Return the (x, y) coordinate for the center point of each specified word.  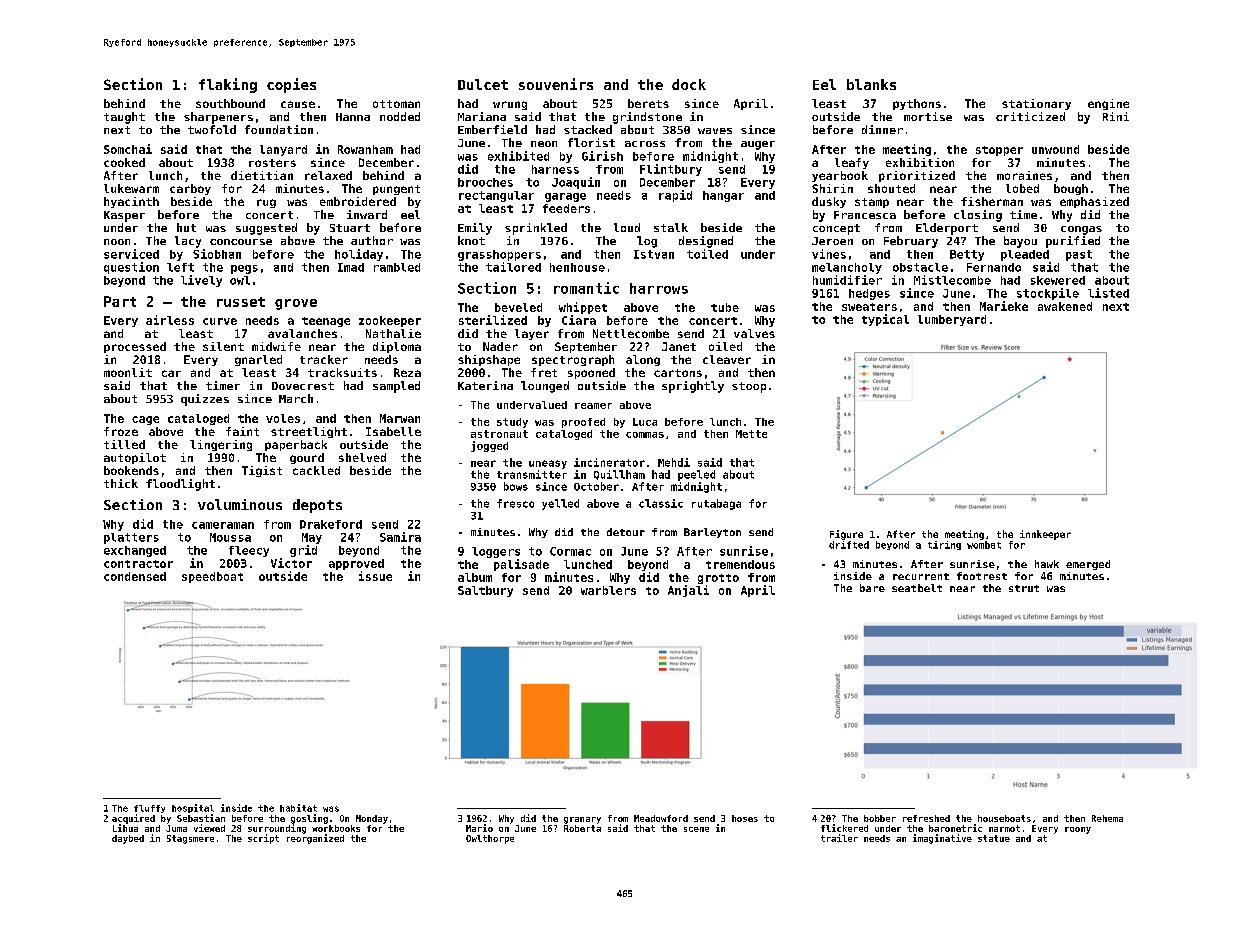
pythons (917, 104)
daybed (128, 839)
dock (689, 84)
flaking (228, 85)
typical (885, 320)
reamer (593, 406)
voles (283, 418)
